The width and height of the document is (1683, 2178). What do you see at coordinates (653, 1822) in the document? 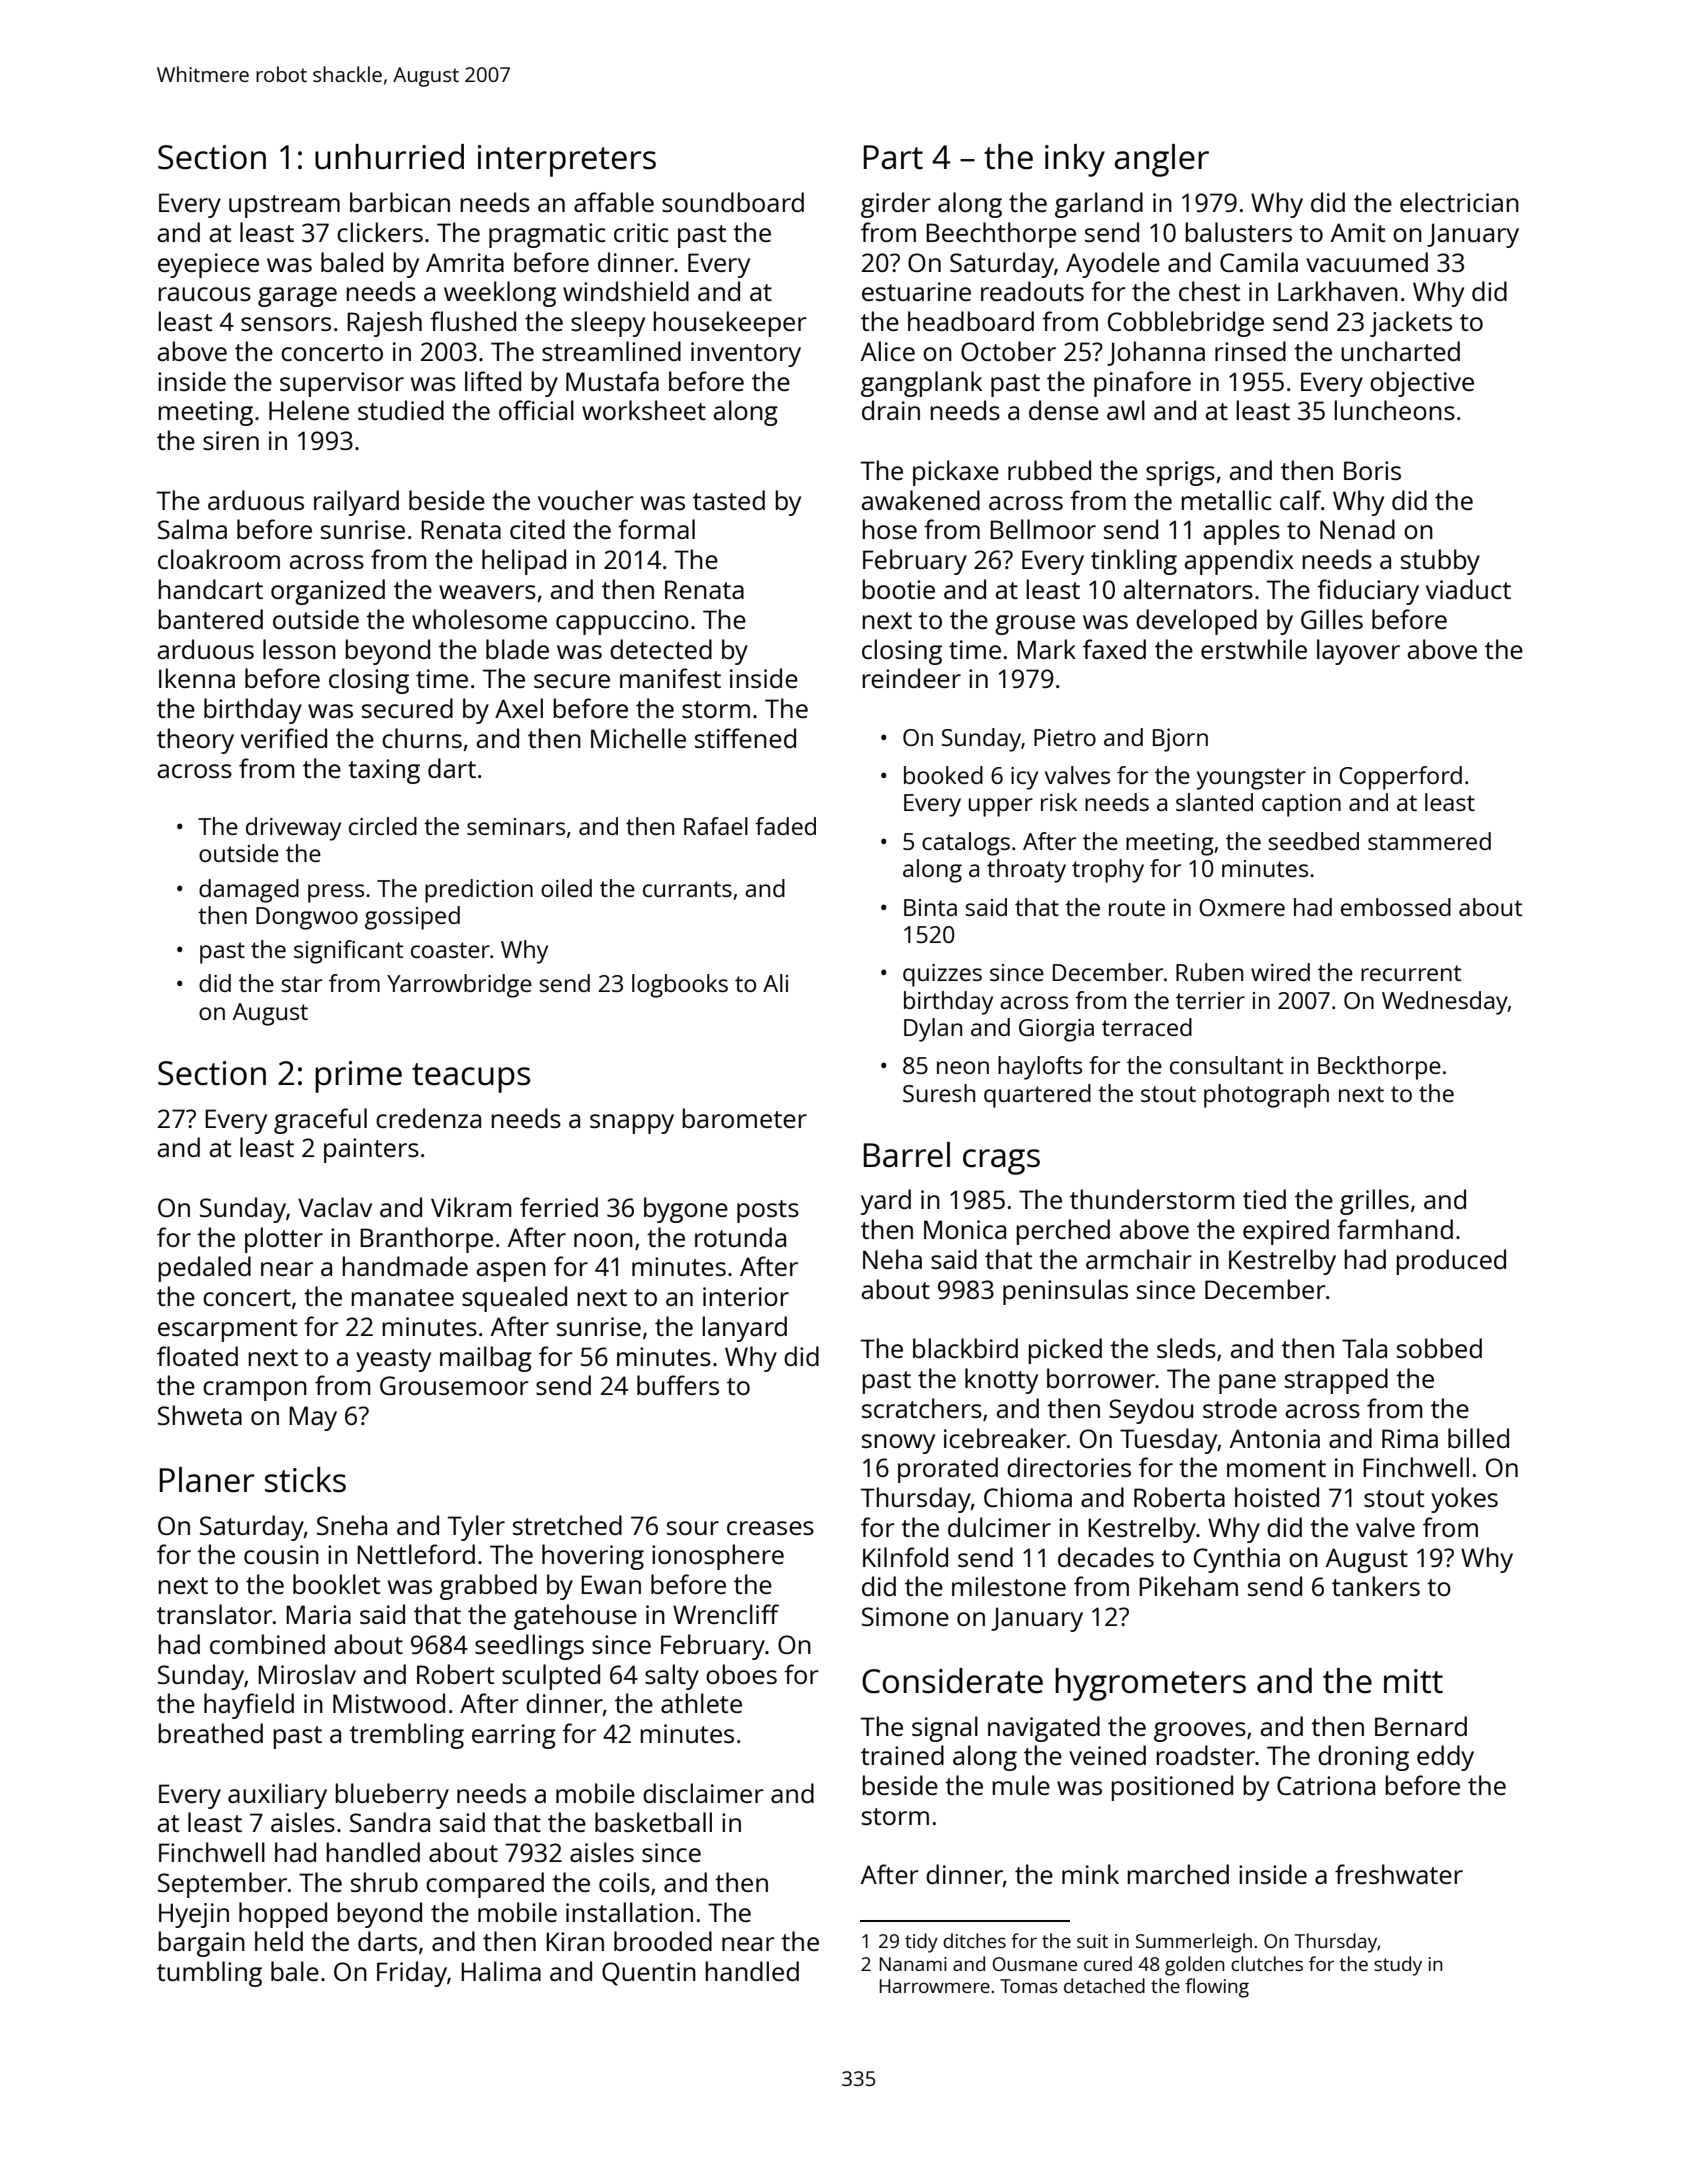
I see `basketball` at bounding box center [653, 1822].
